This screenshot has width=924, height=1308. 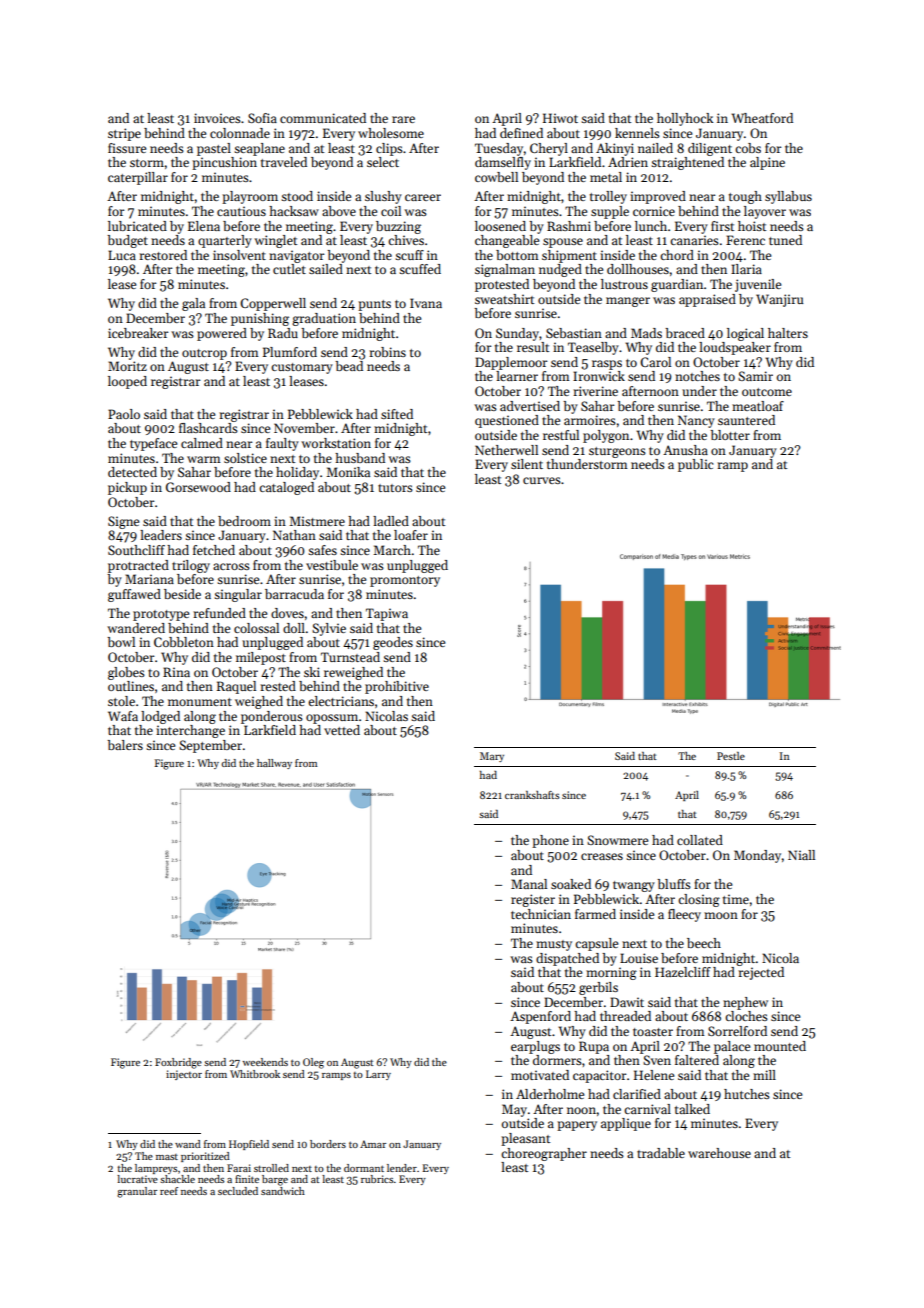 I want to click on ladled, so click(x=391, y=521).
